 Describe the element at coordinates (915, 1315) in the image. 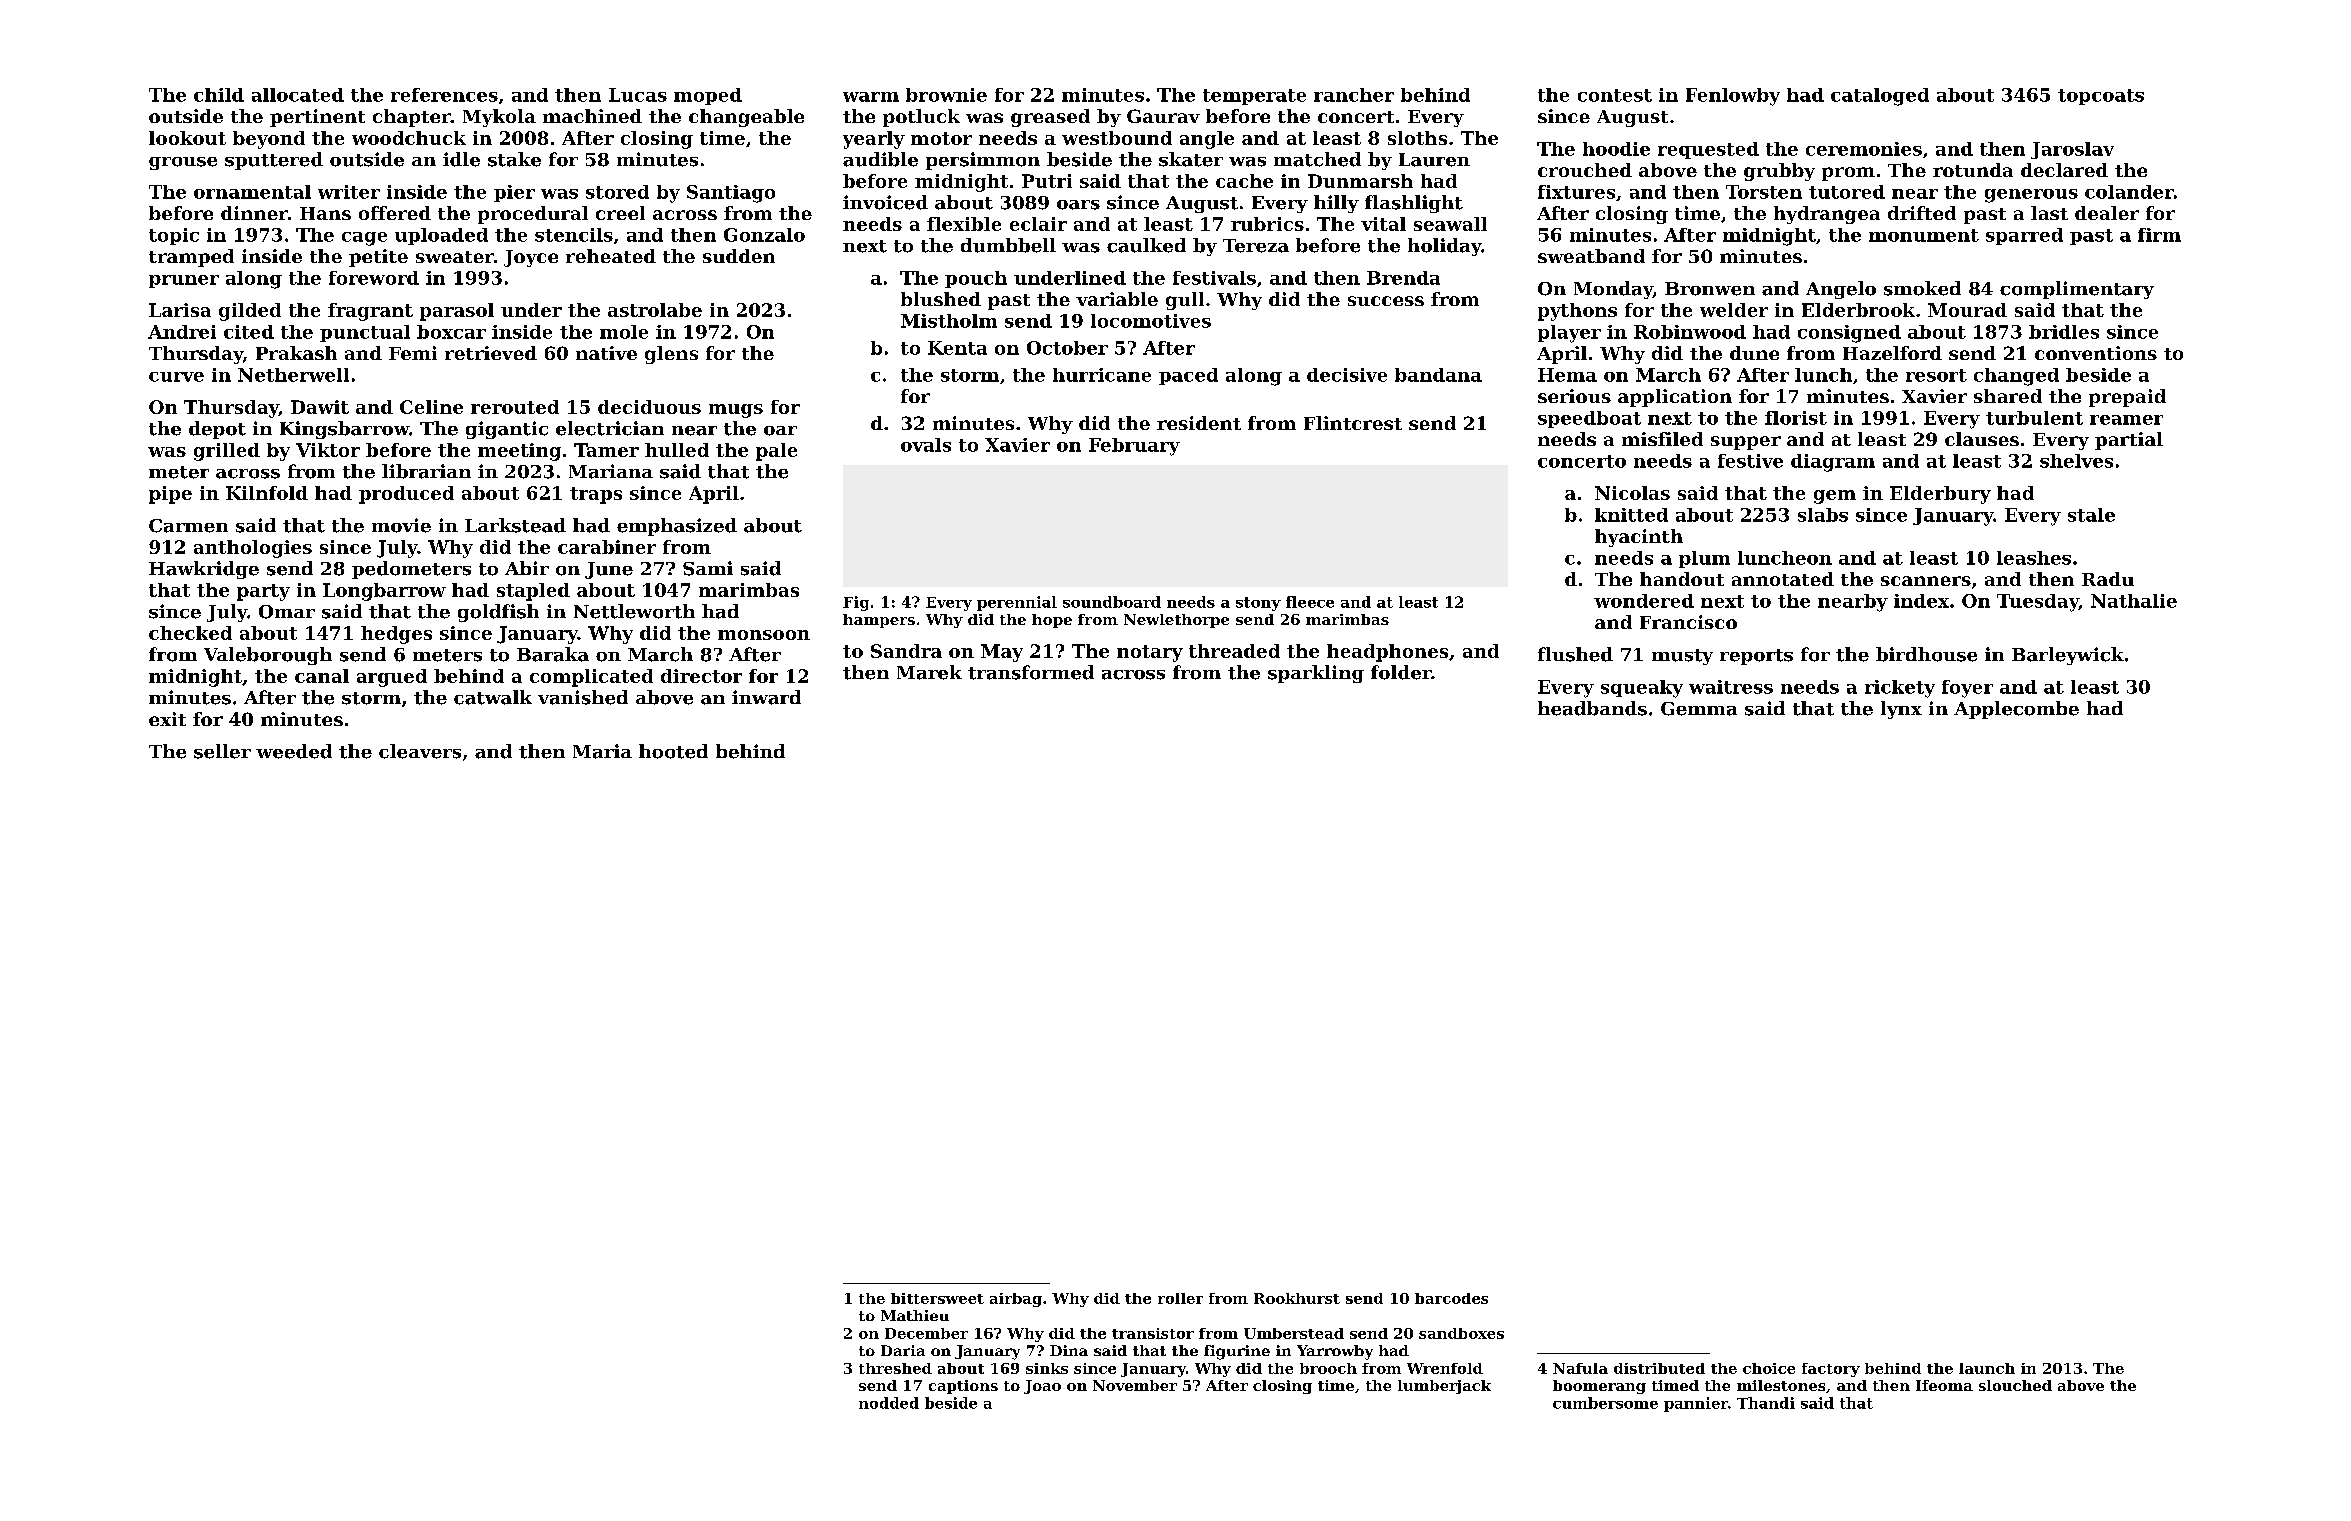

I see `Mathieu` at that location.
